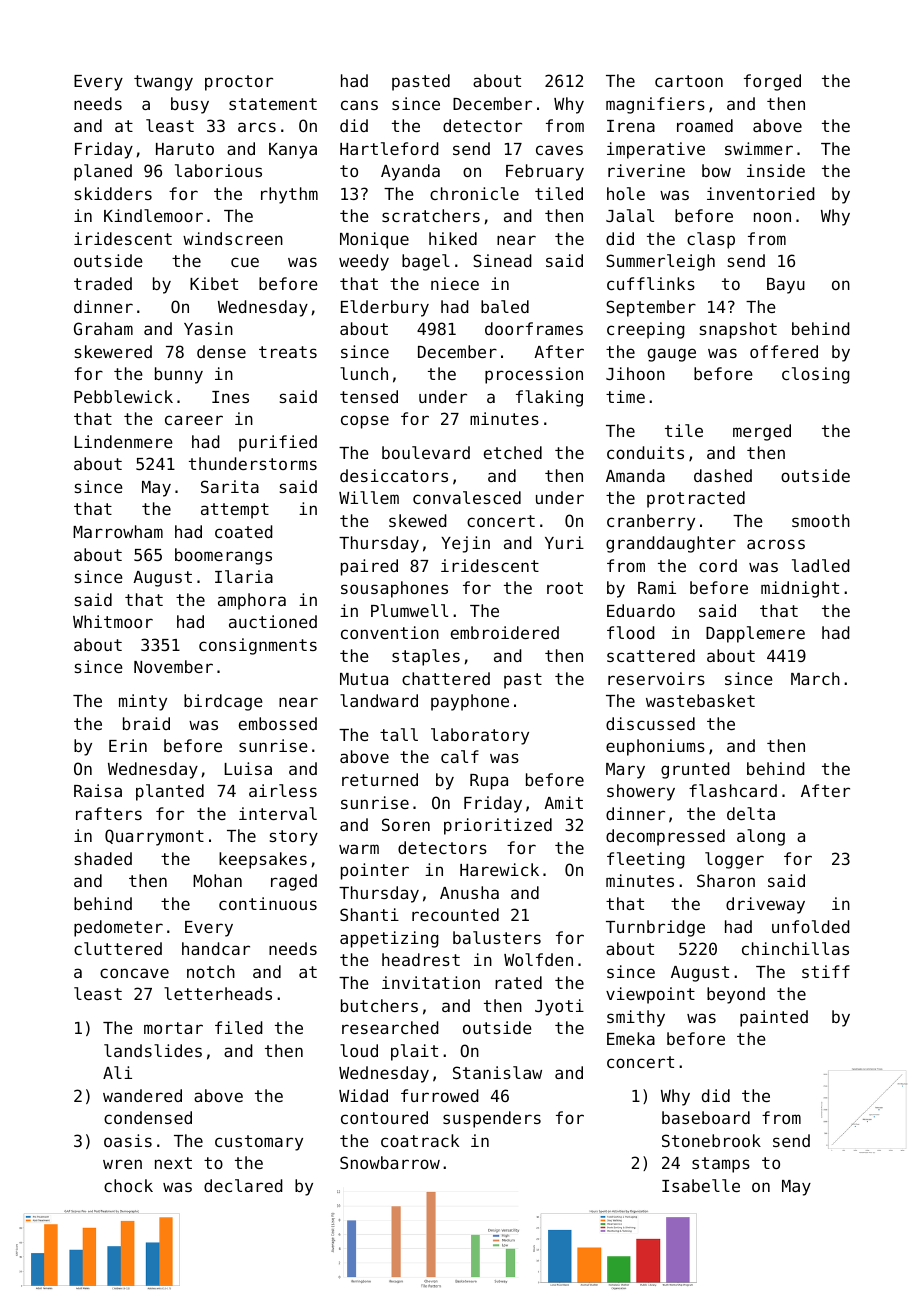 Image resolution: width=924 pixels, height=1308 pixels. I want to click on forged, so click(772, 82).
